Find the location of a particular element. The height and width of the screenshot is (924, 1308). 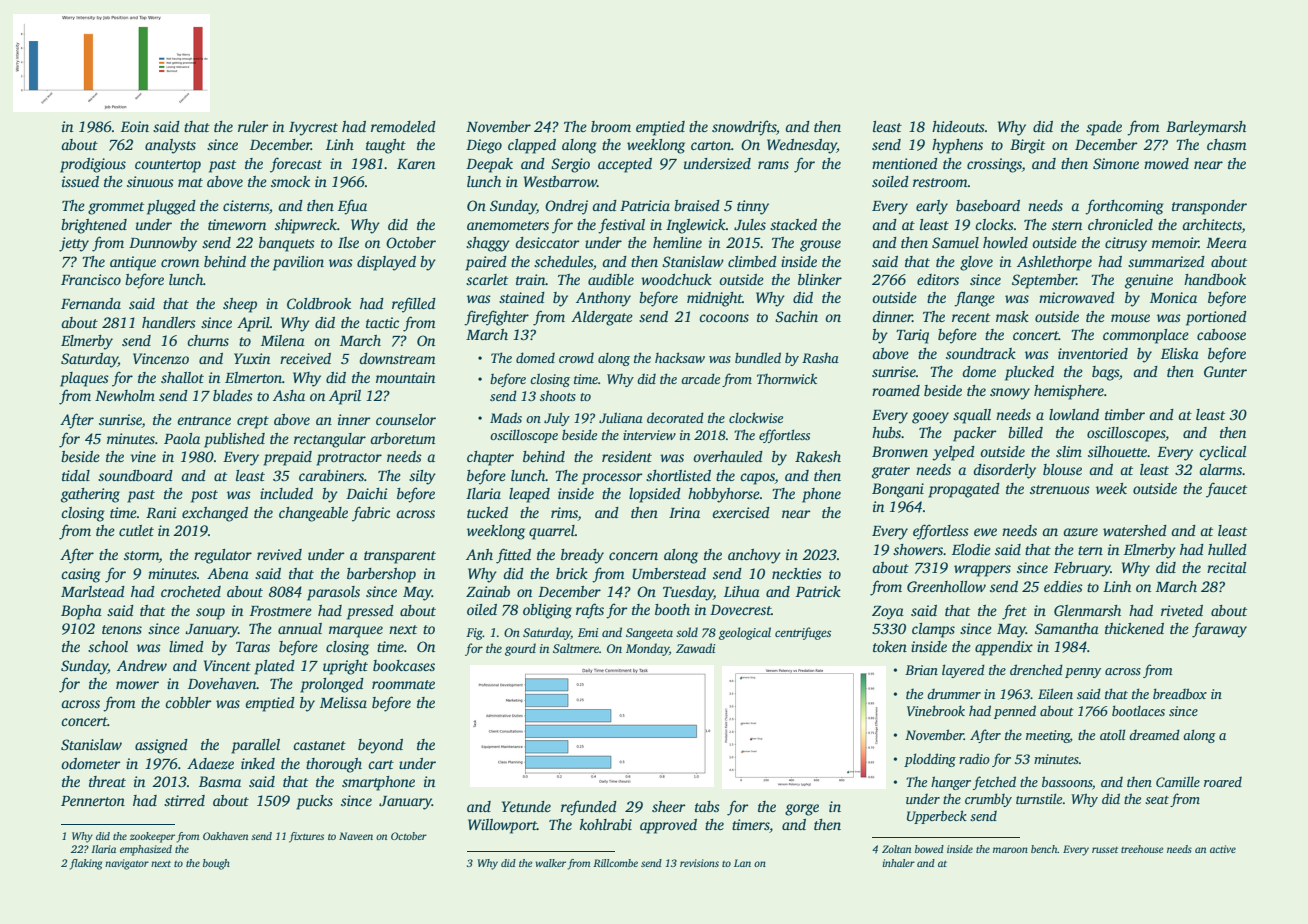

Basma is located at coordinates (220, 781).
